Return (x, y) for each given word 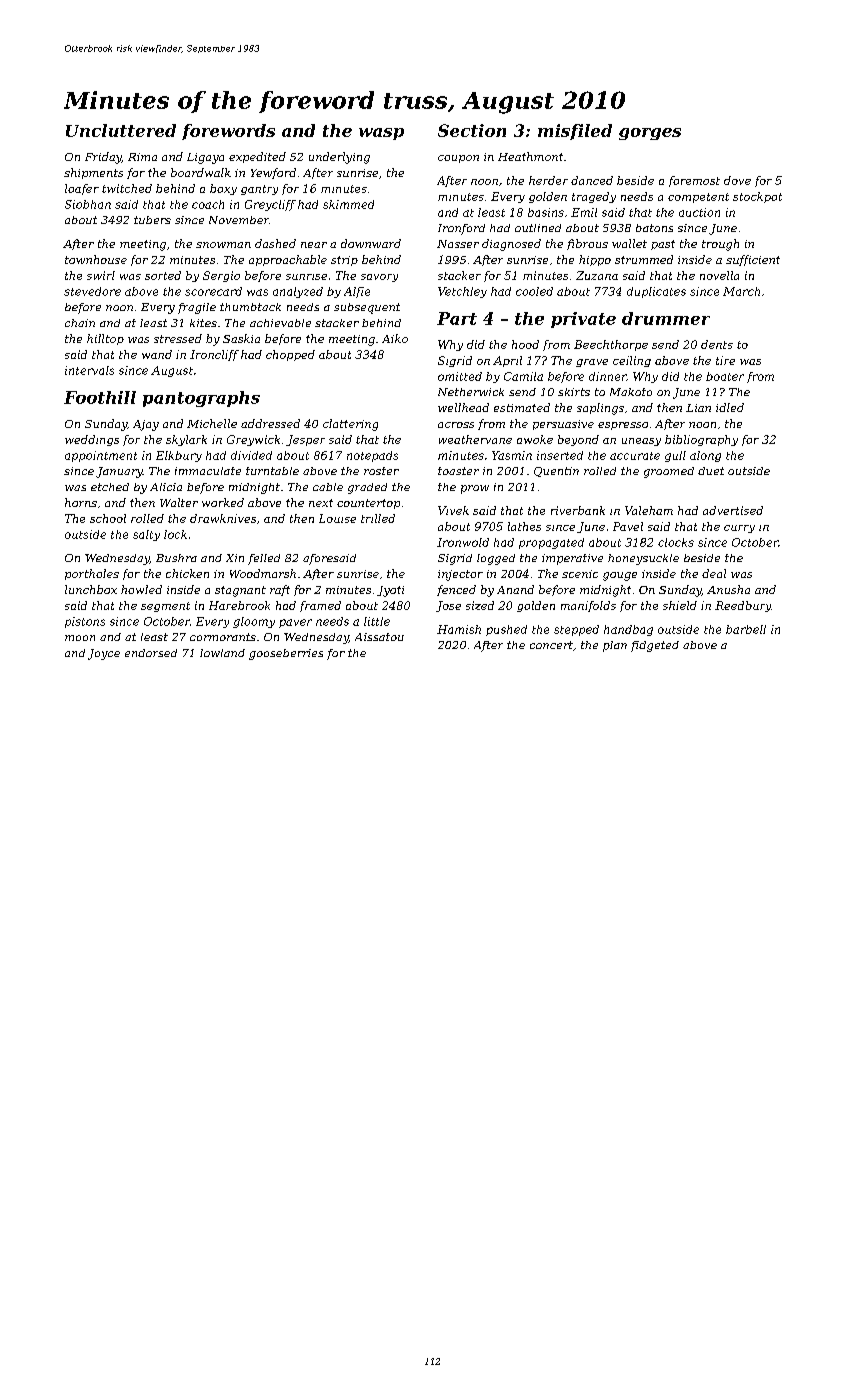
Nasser (458, 244)
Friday (103, 158)
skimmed (348, 204)
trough (720, 245)
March (741, 291)
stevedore (92, 291)
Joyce (104, 654)
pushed (506, 630)
